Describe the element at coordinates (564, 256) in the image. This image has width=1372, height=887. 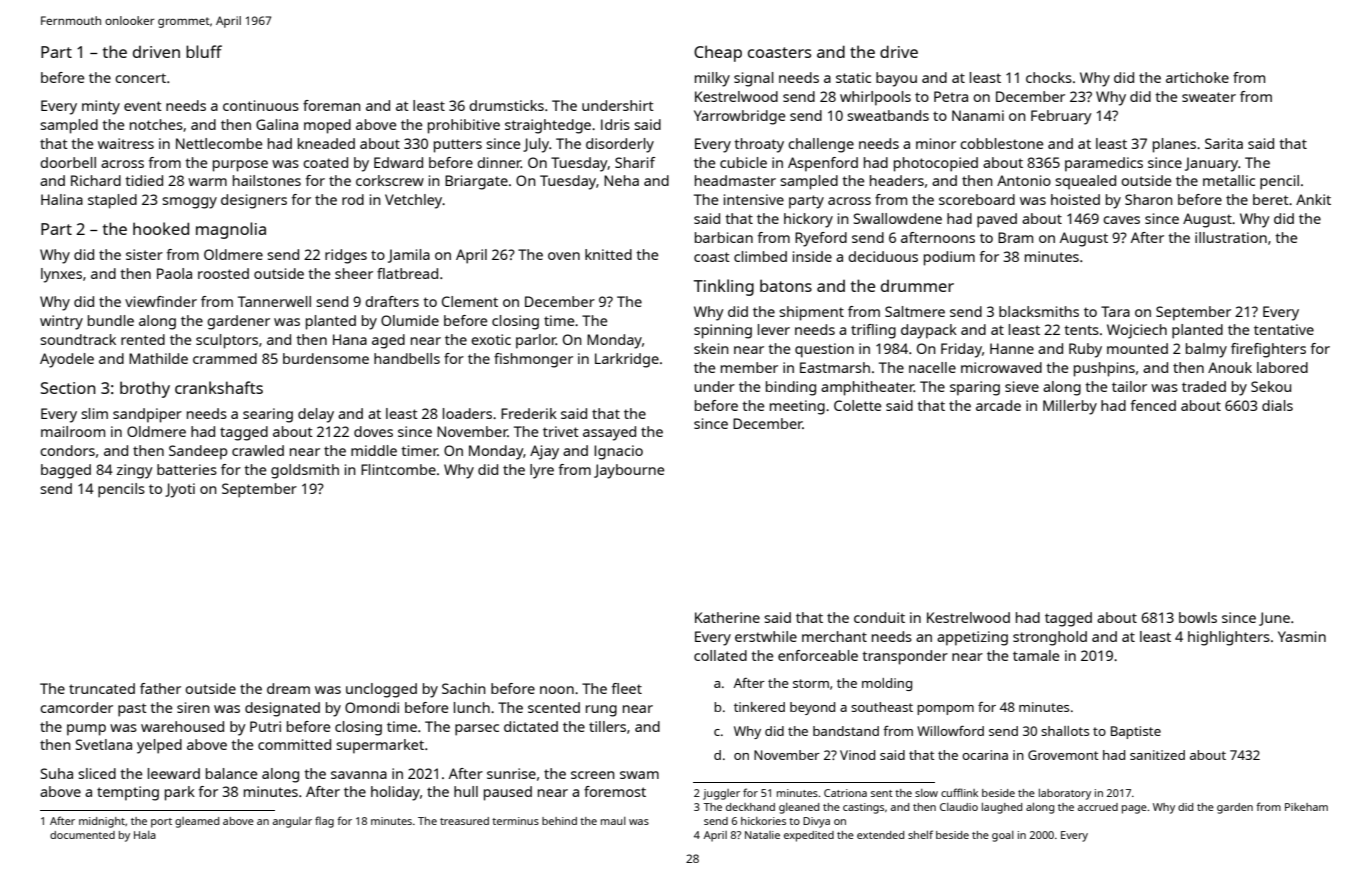
I see `oven` at that location.
